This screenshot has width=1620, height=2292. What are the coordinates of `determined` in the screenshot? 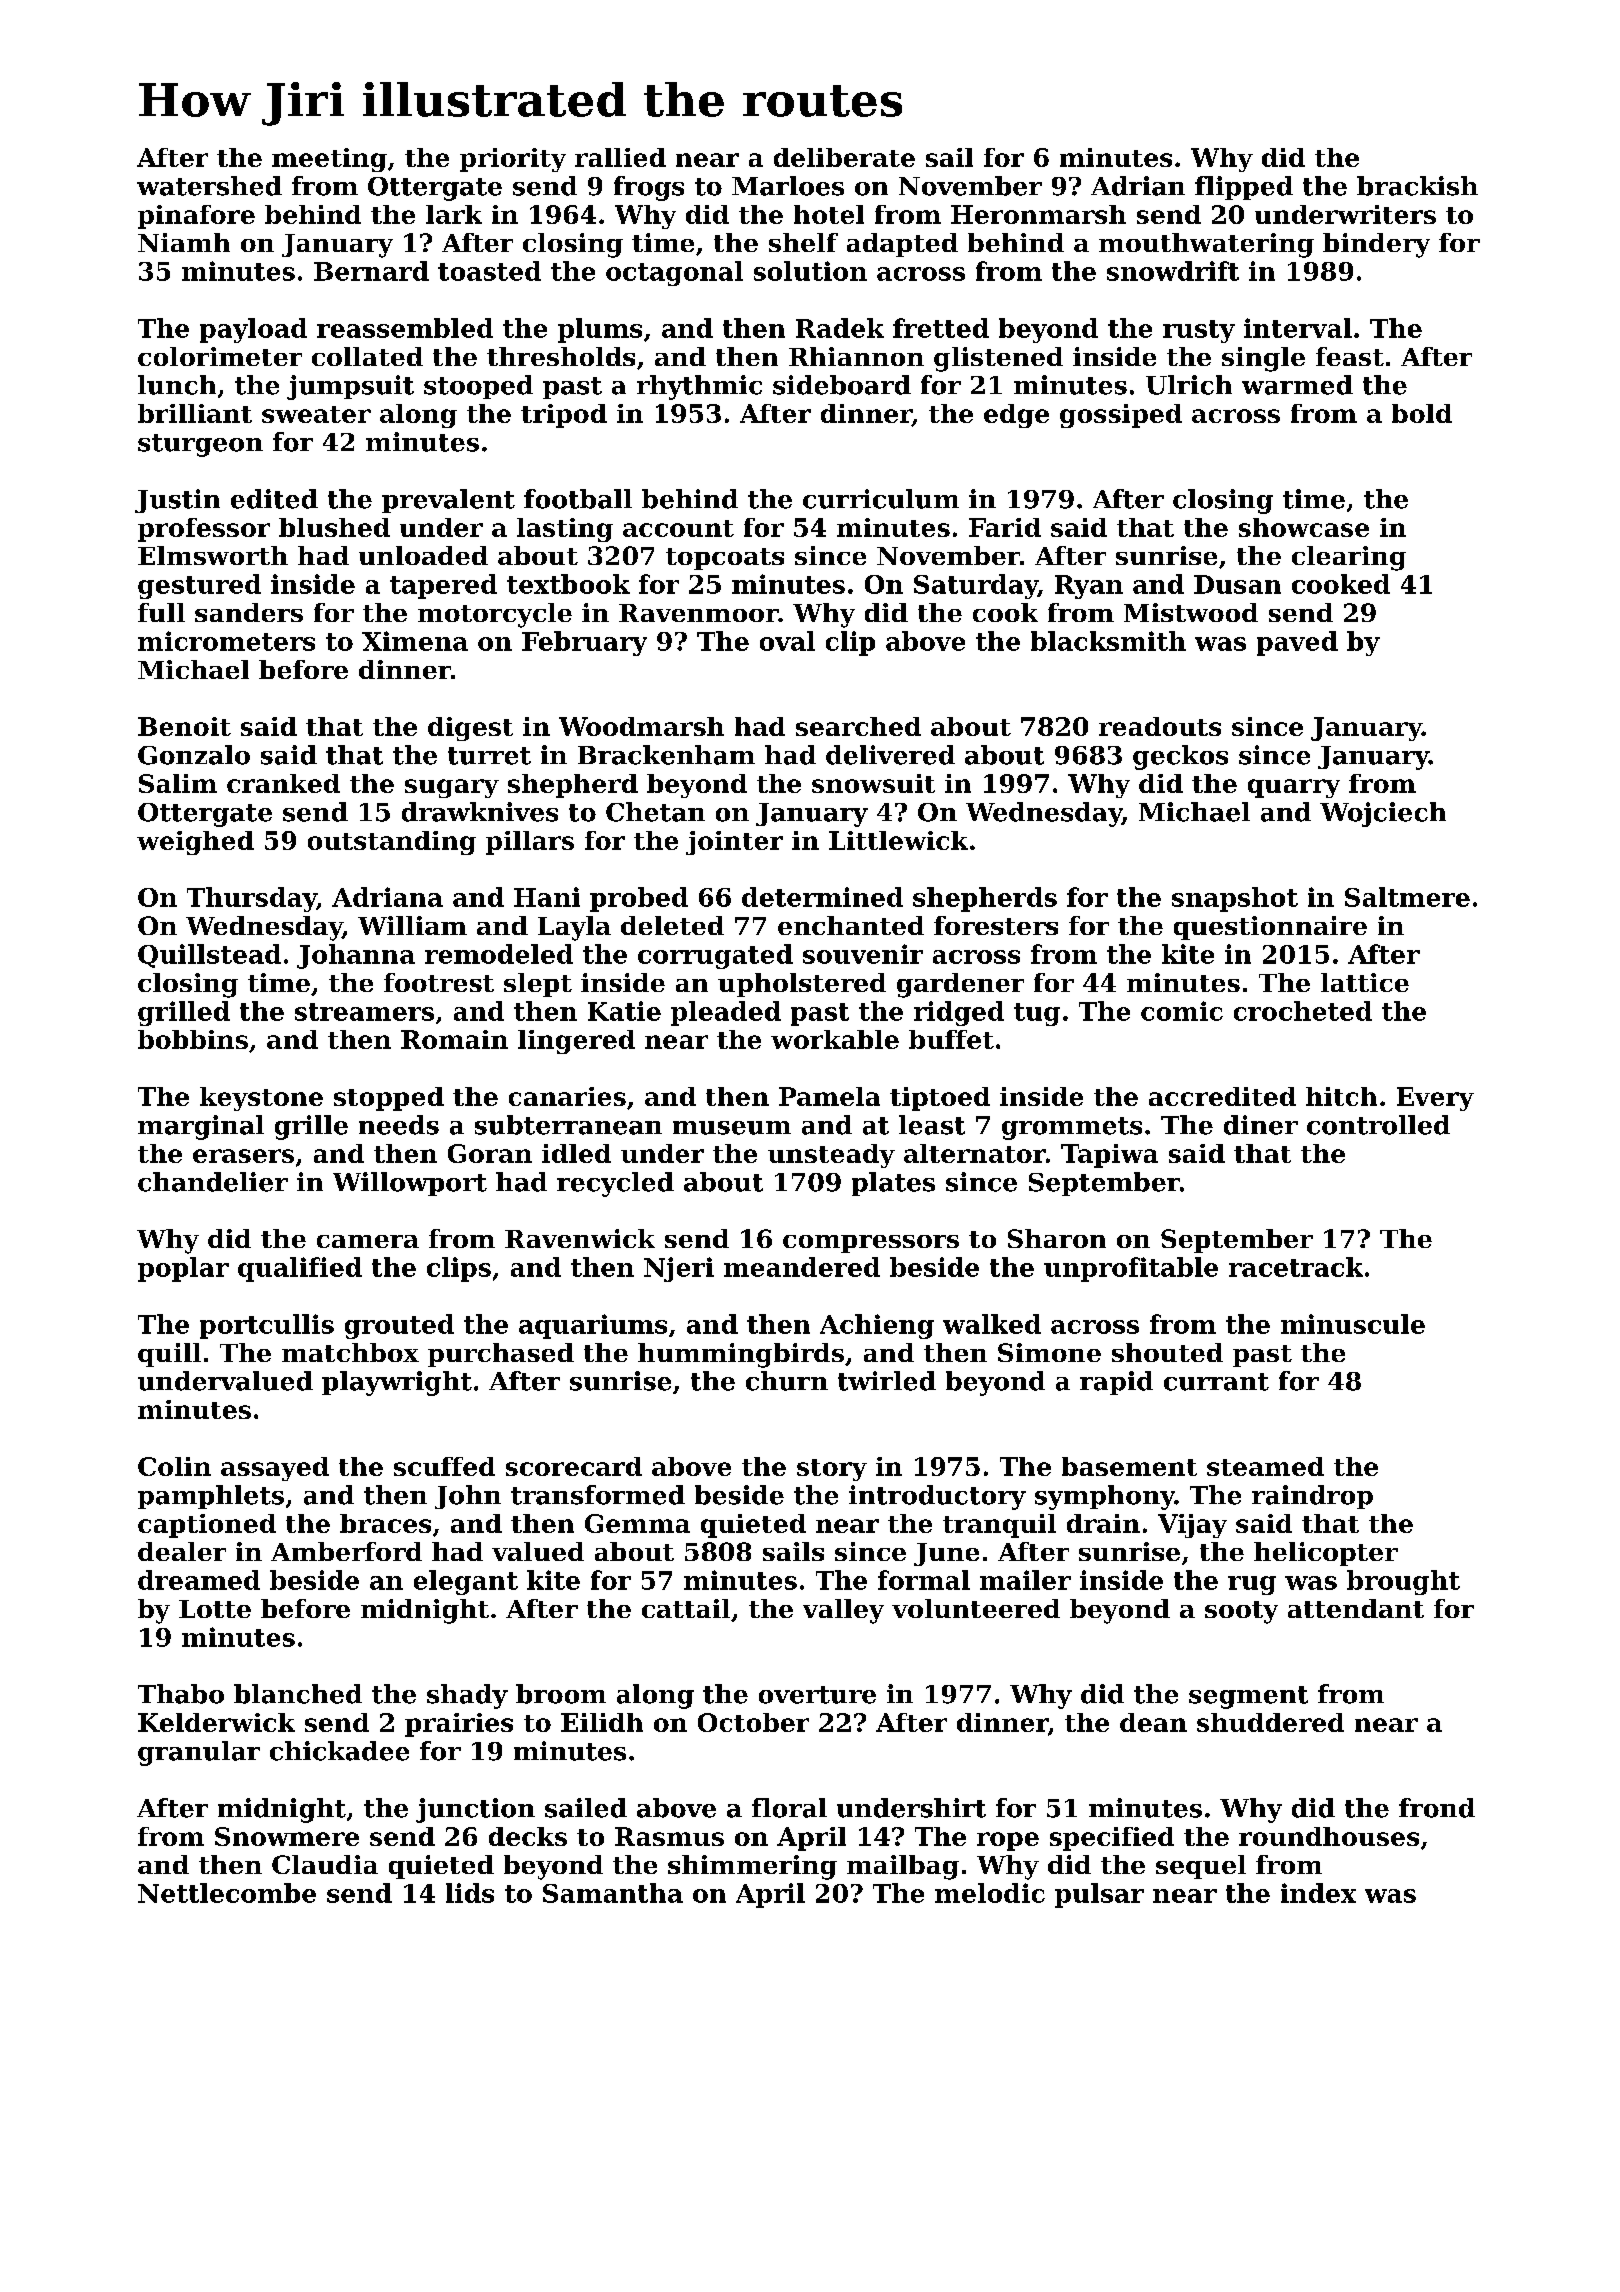 It's located at (822, 897).
